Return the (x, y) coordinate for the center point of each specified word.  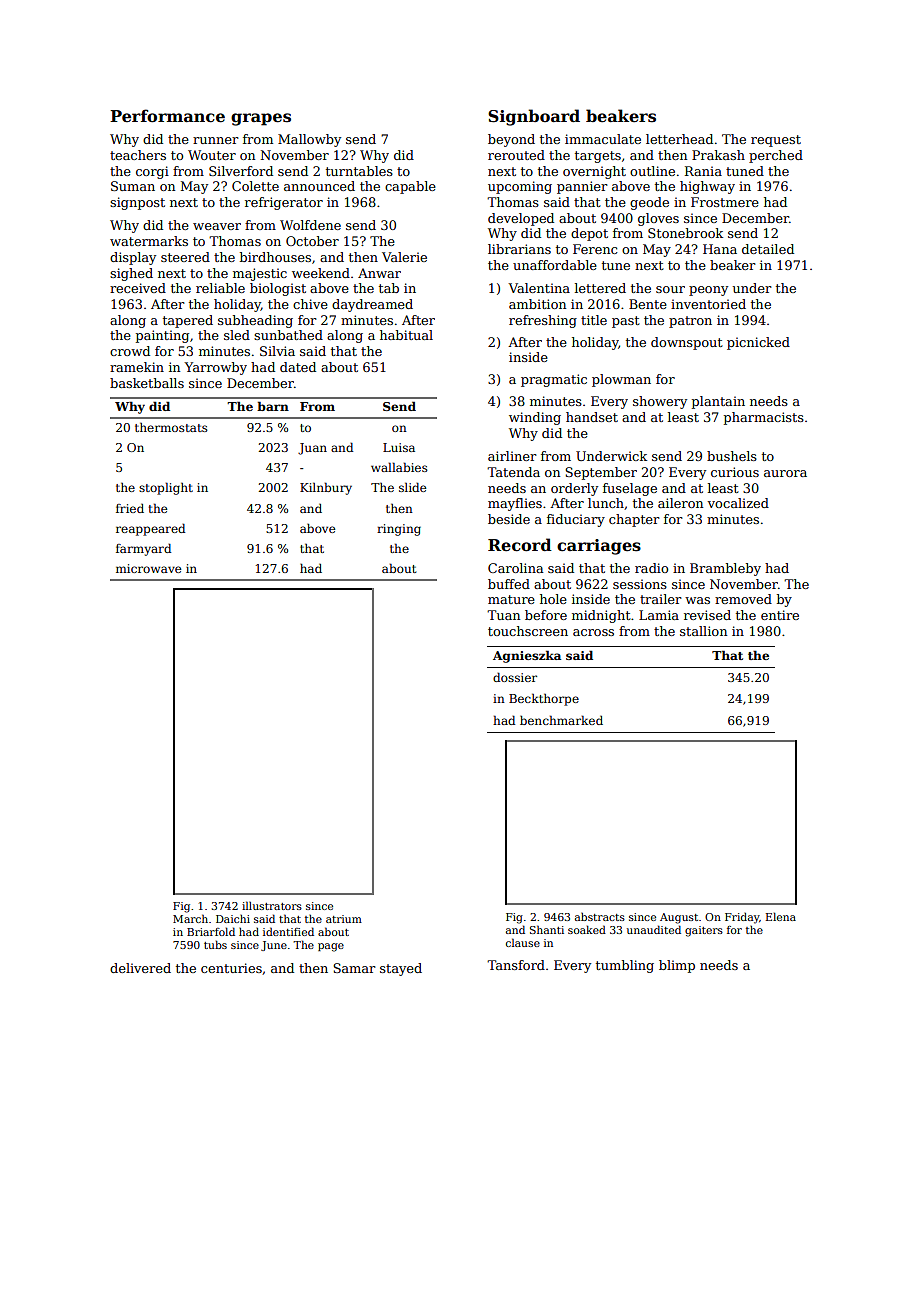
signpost (137, 203)
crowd (130, 351)
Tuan (503, 615)
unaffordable (555, 265)
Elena (781, 916)
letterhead (679, 139)
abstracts (600, 916)
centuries (231, 968)
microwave (148, 568)
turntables (359, 171)
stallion (703, 631)
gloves (658, 219)
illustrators (272, 905)
